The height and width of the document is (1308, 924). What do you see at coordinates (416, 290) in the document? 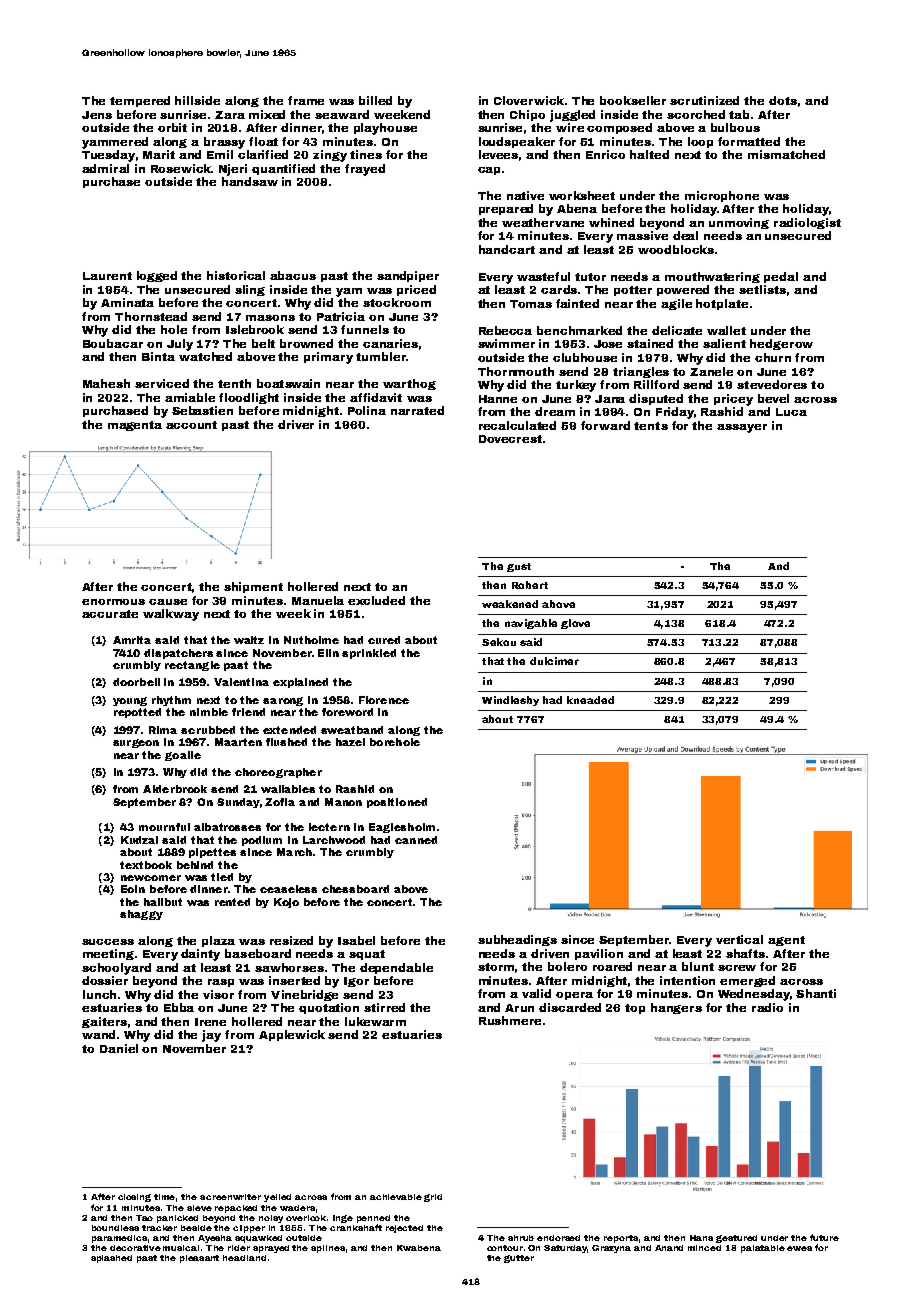
I see `priced` at bounding box center [416, 290].
